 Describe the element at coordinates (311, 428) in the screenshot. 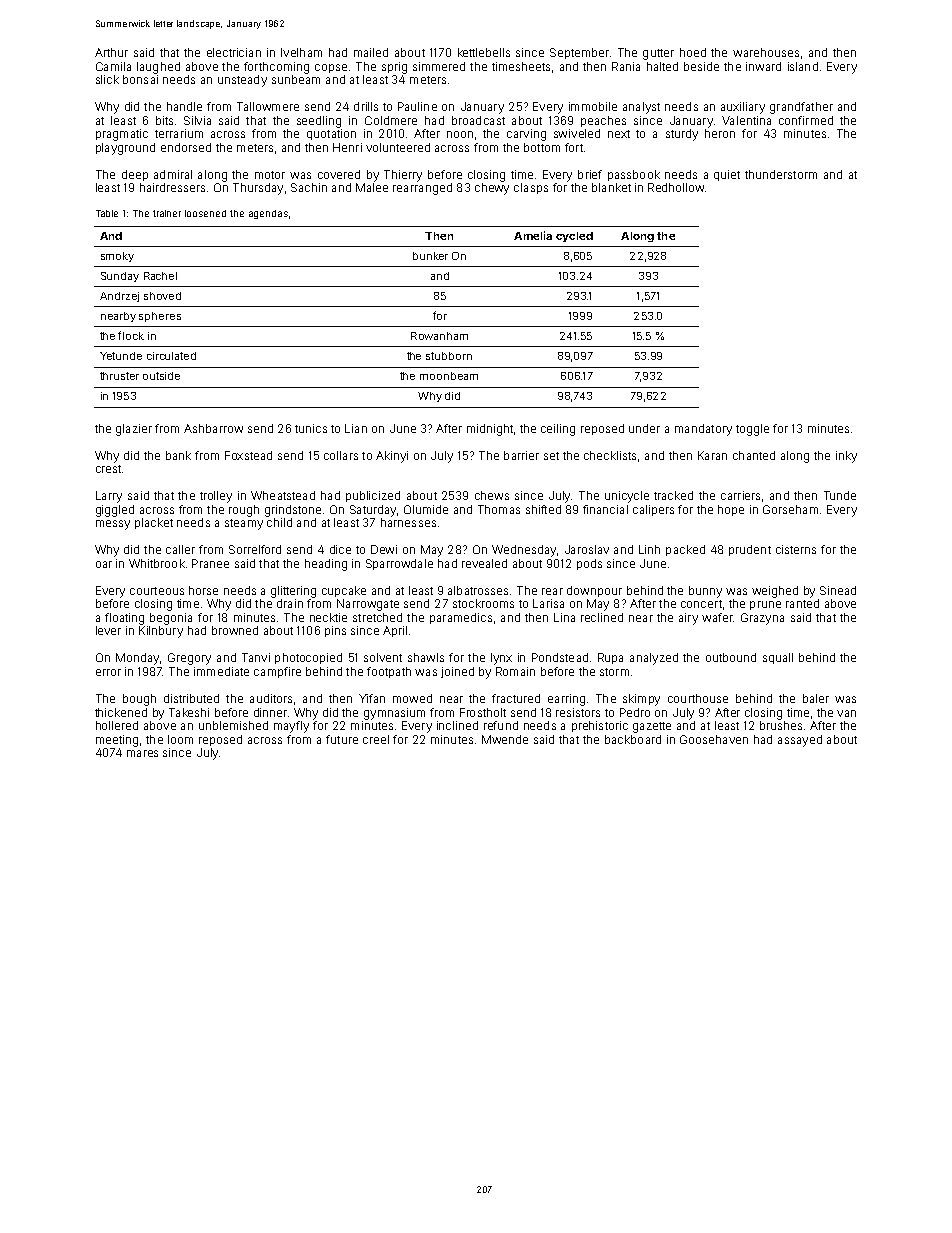

I see `tunics` at that location.
